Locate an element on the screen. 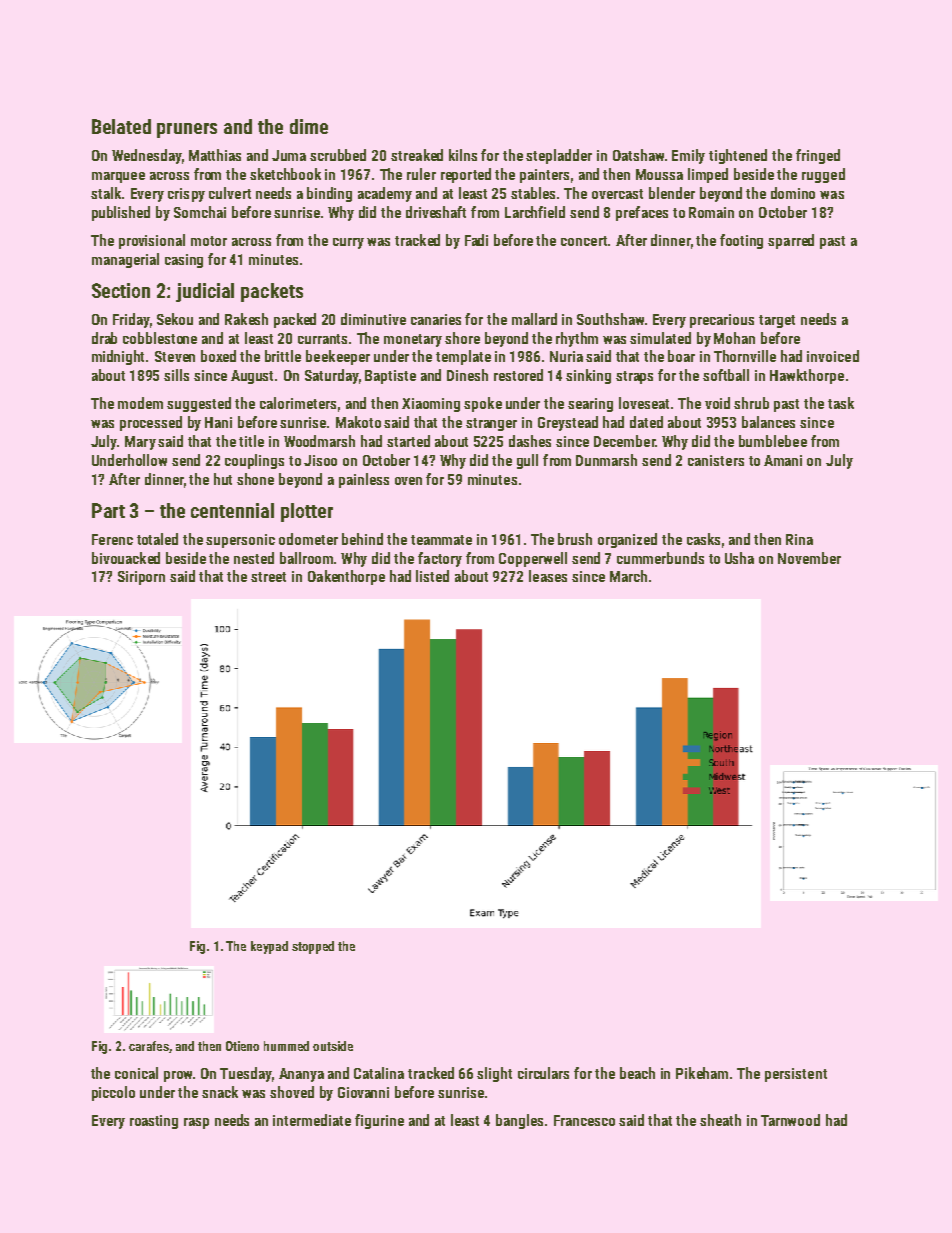 Image resolution: width=952 pixels, height=1233 pixels. sills is located at coordinates (176, 375).
